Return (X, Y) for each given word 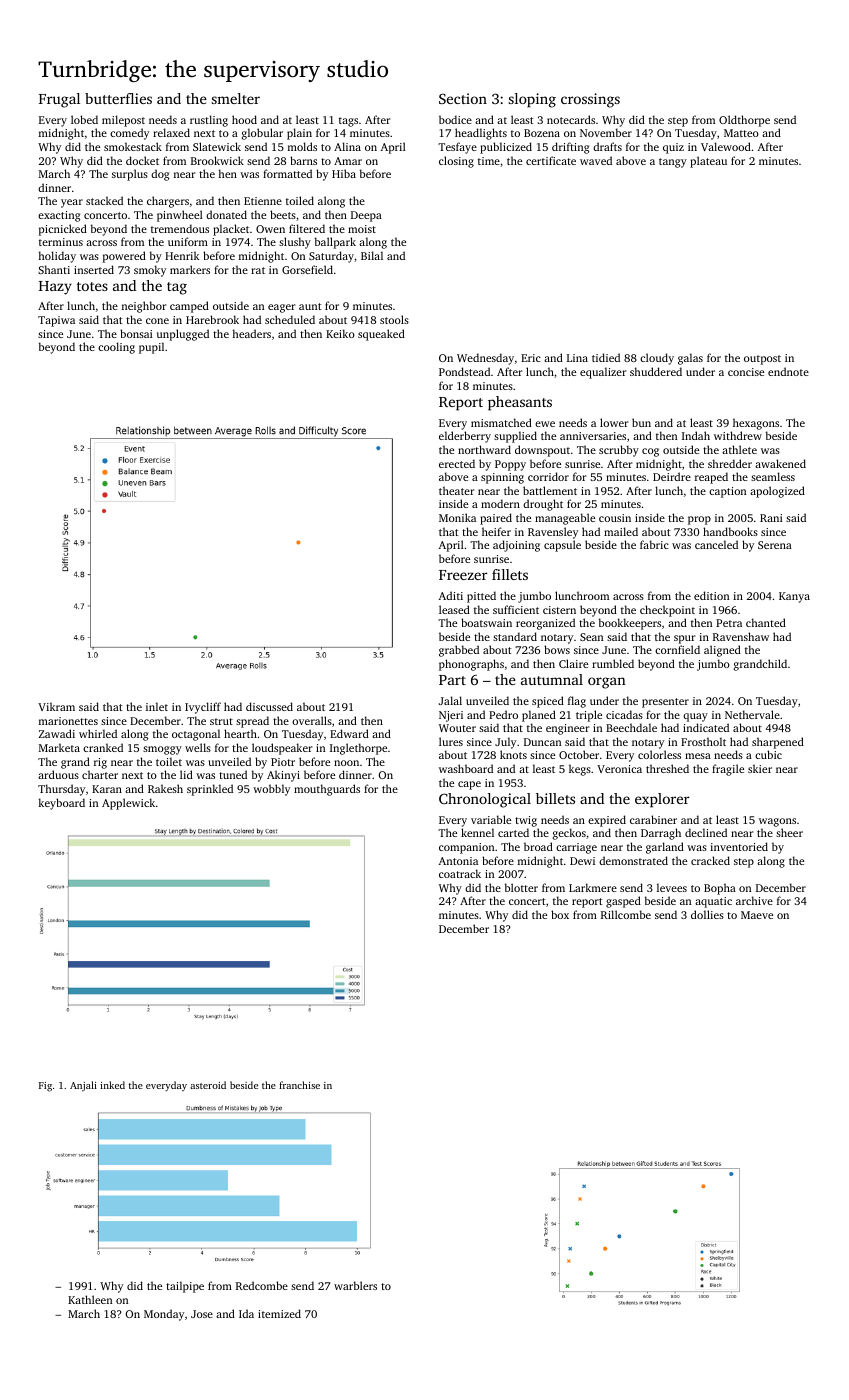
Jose (202, 1314)
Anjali (83, 1086)
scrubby (619, 451)
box (560, 914)
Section (463, 98)
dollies (707, 914)
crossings (590, 100)
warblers (355, 1285)
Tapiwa (56, 321)
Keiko (340, 333)
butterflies (118, 98)
